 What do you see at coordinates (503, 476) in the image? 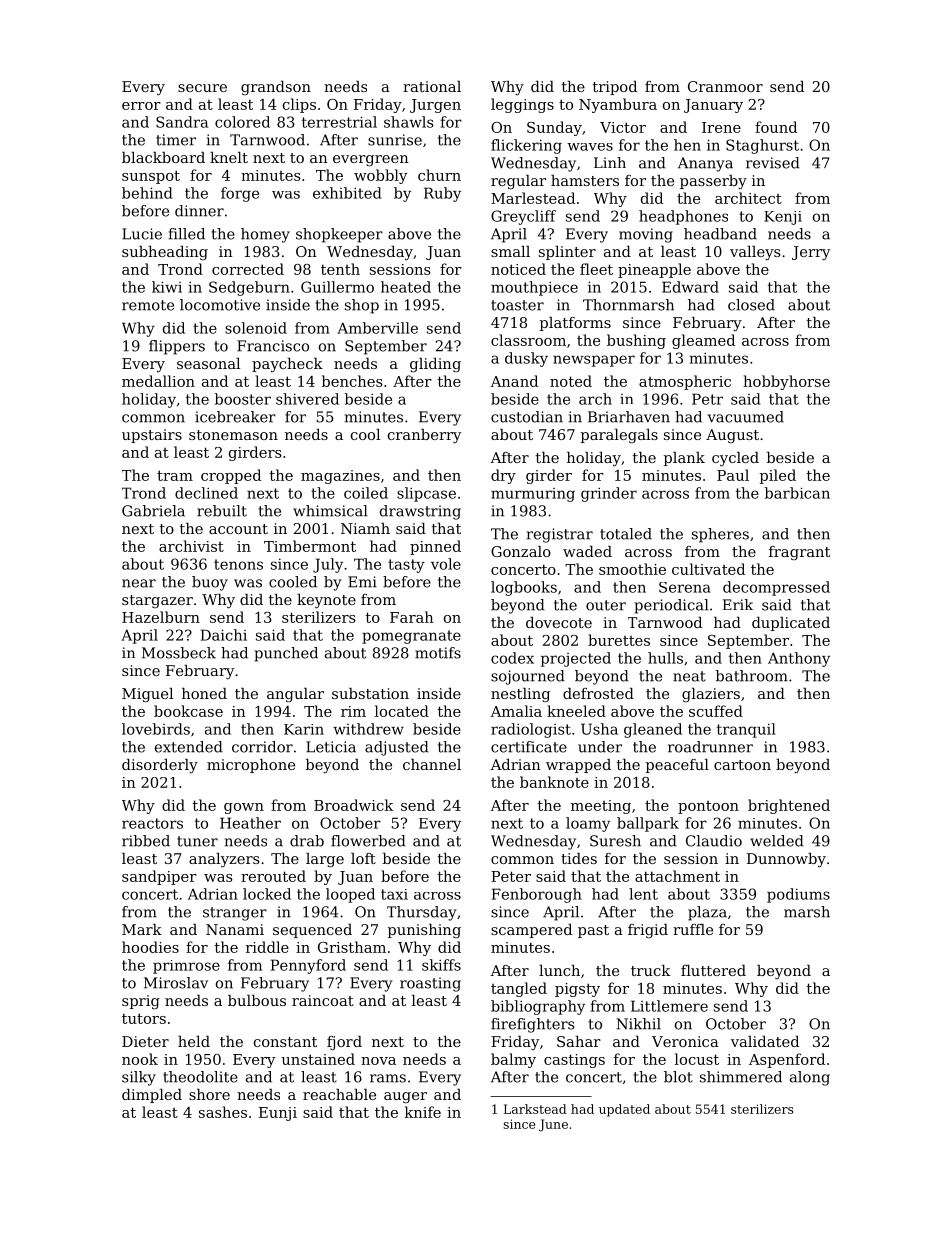
I see `dry` at bounding box center [503, 476].
